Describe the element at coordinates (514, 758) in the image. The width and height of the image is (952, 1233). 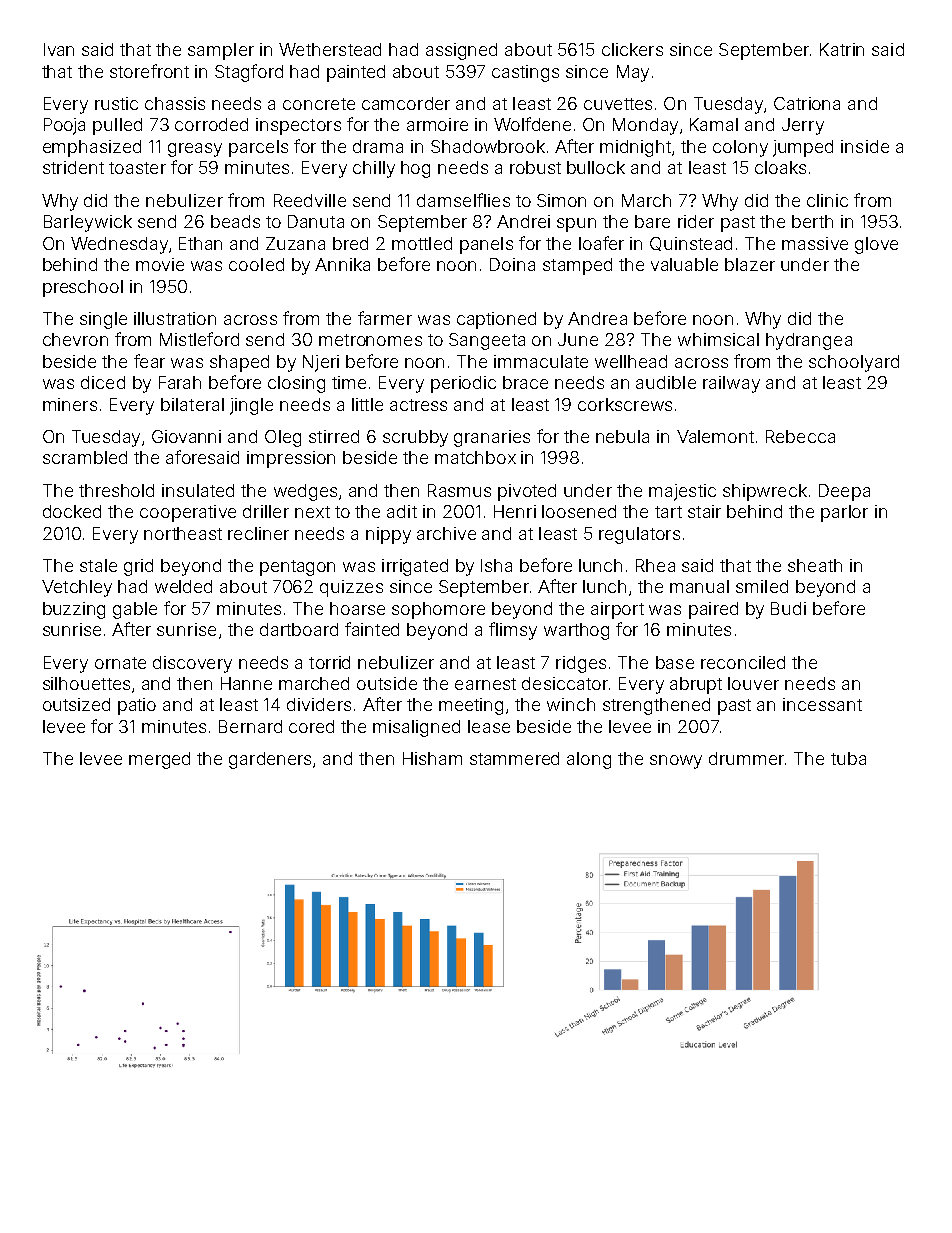
I see `stammered` at that location.
